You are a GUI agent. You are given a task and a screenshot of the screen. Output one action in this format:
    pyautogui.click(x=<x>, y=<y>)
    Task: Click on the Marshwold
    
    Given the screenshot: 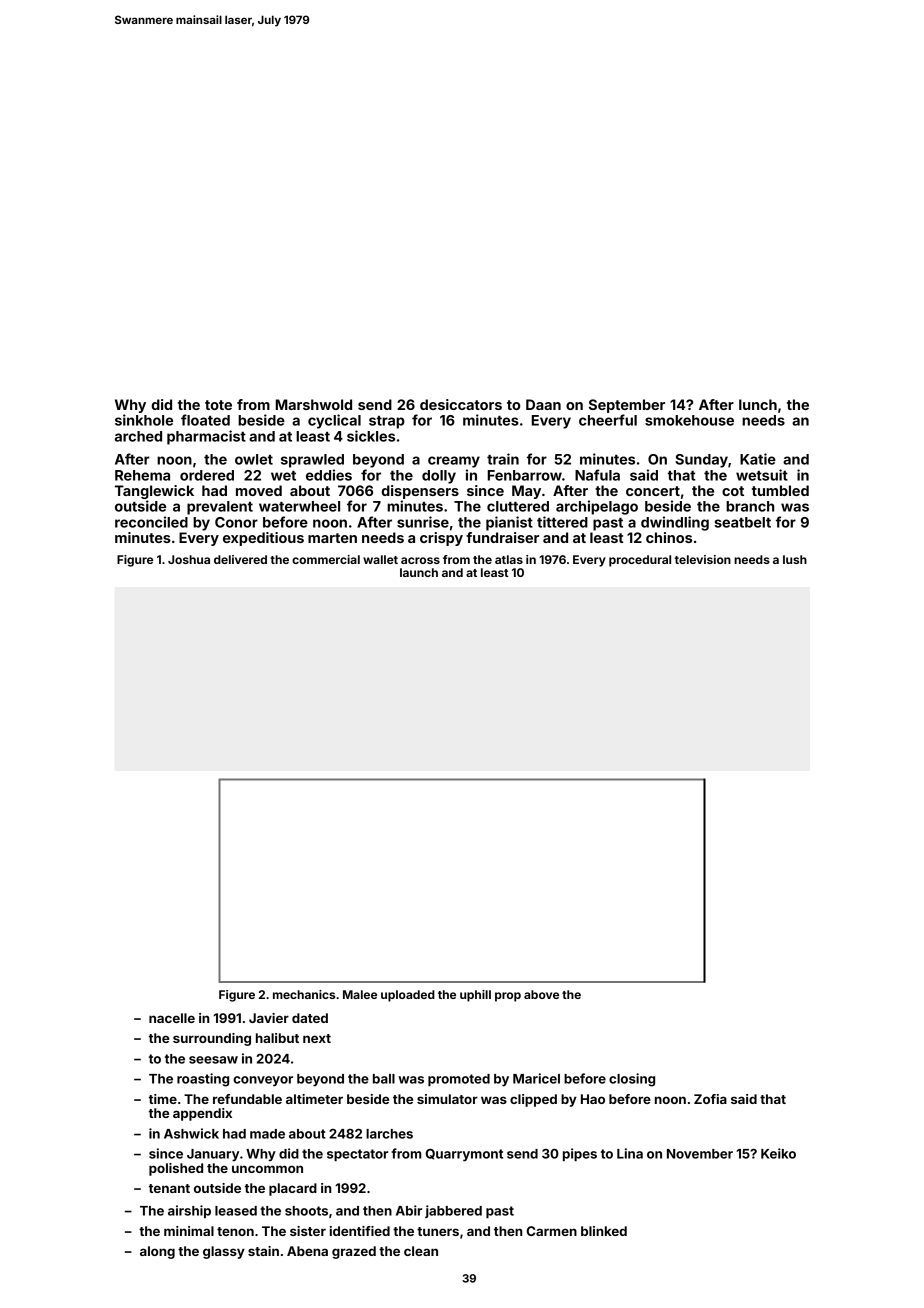 What is the action you would take?
    pyautogui.click(x=314, y=404)
